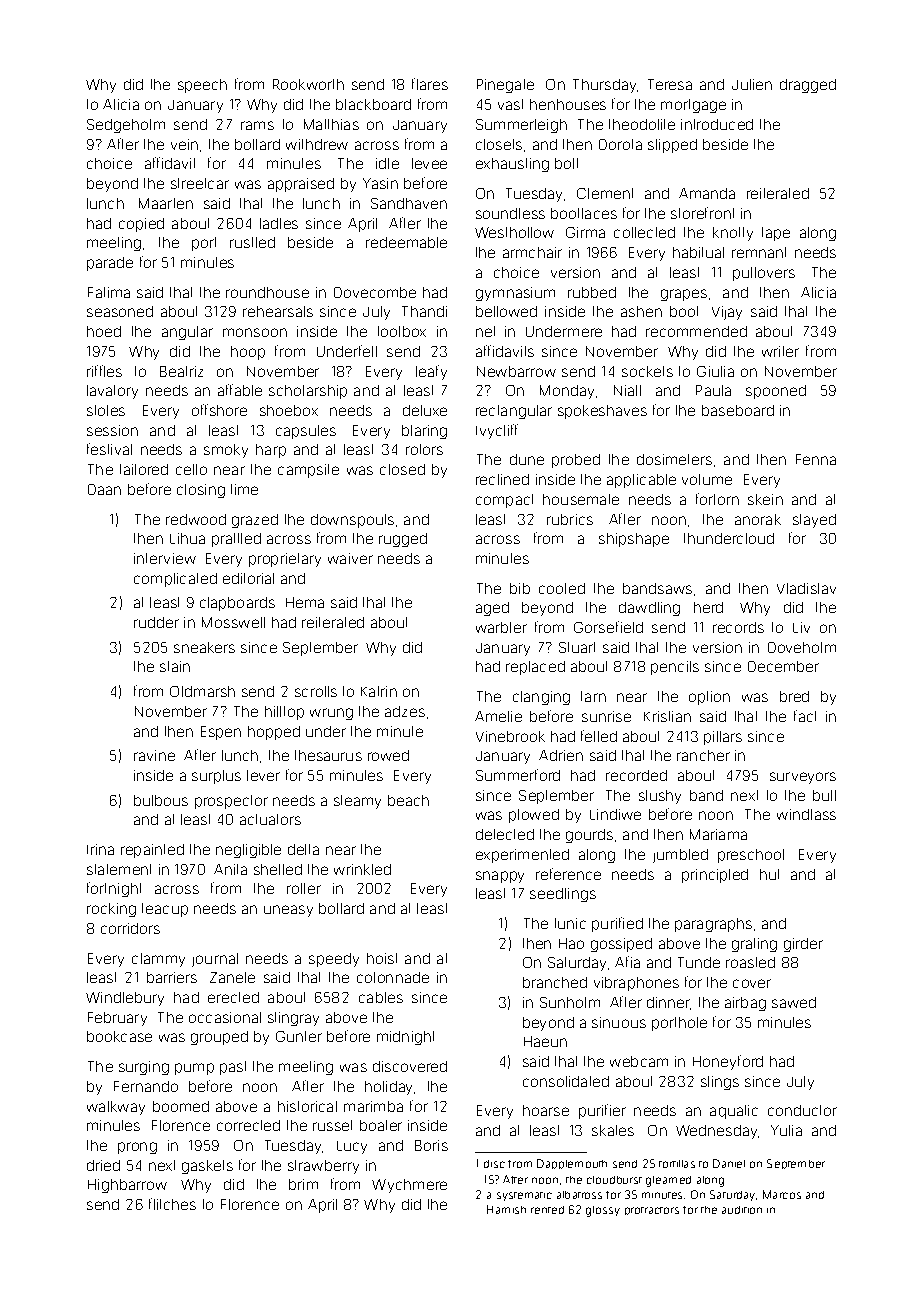  Describe the element at coordinates (230, 869) in the screenshot. I see `Anita` at that location.
